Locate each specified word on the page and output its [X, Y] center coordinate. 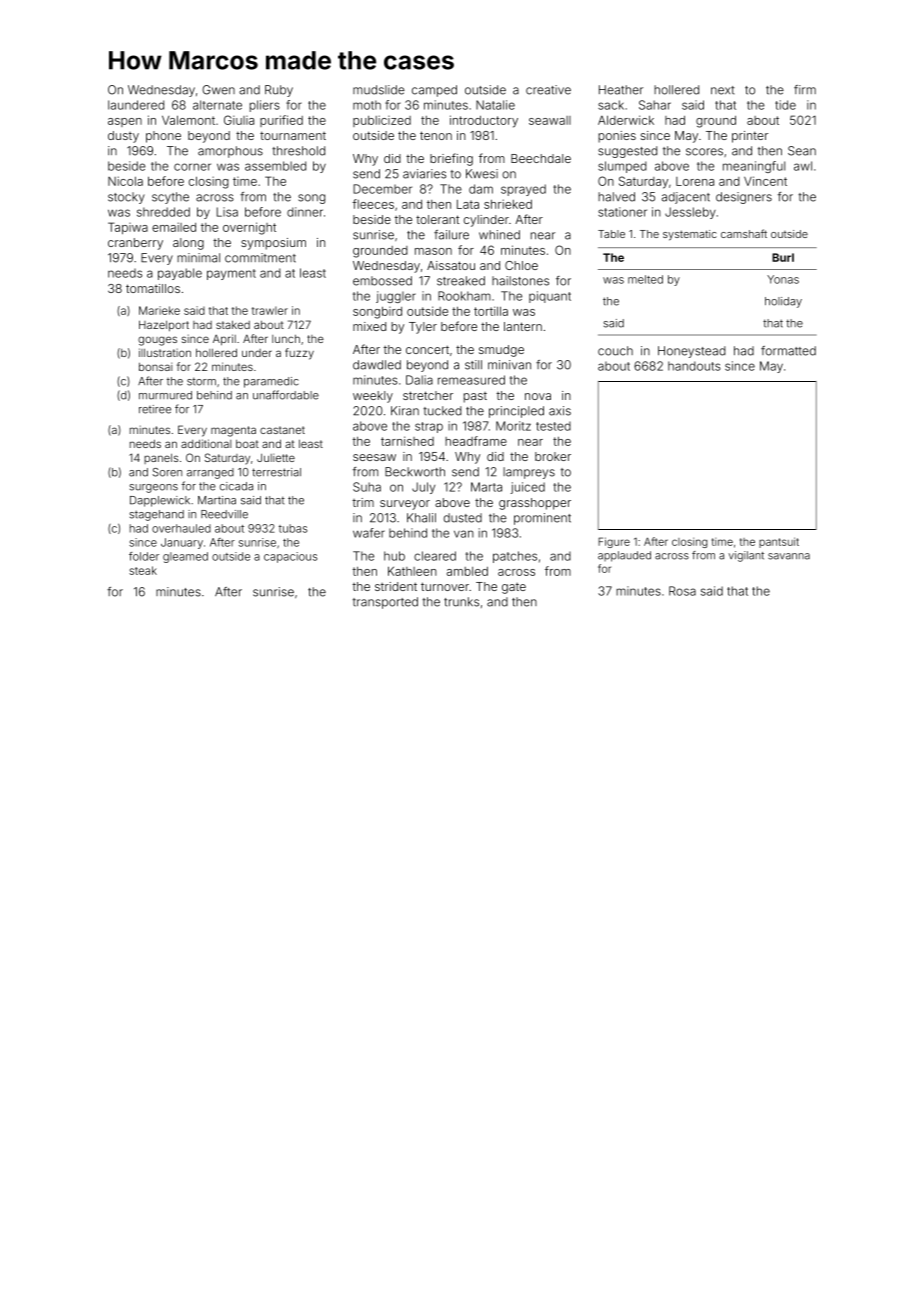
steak [143, 570]
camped [434, 91]
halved [616, 197]
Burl [783, 257]
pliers [265, 106]
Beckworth [415, 472]
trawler [270, 310]
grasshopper [535, 504]
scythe [170, 198]
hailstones [520, 281]
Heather [621, 90]
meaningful [754, 167]
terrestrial [276, 472]
